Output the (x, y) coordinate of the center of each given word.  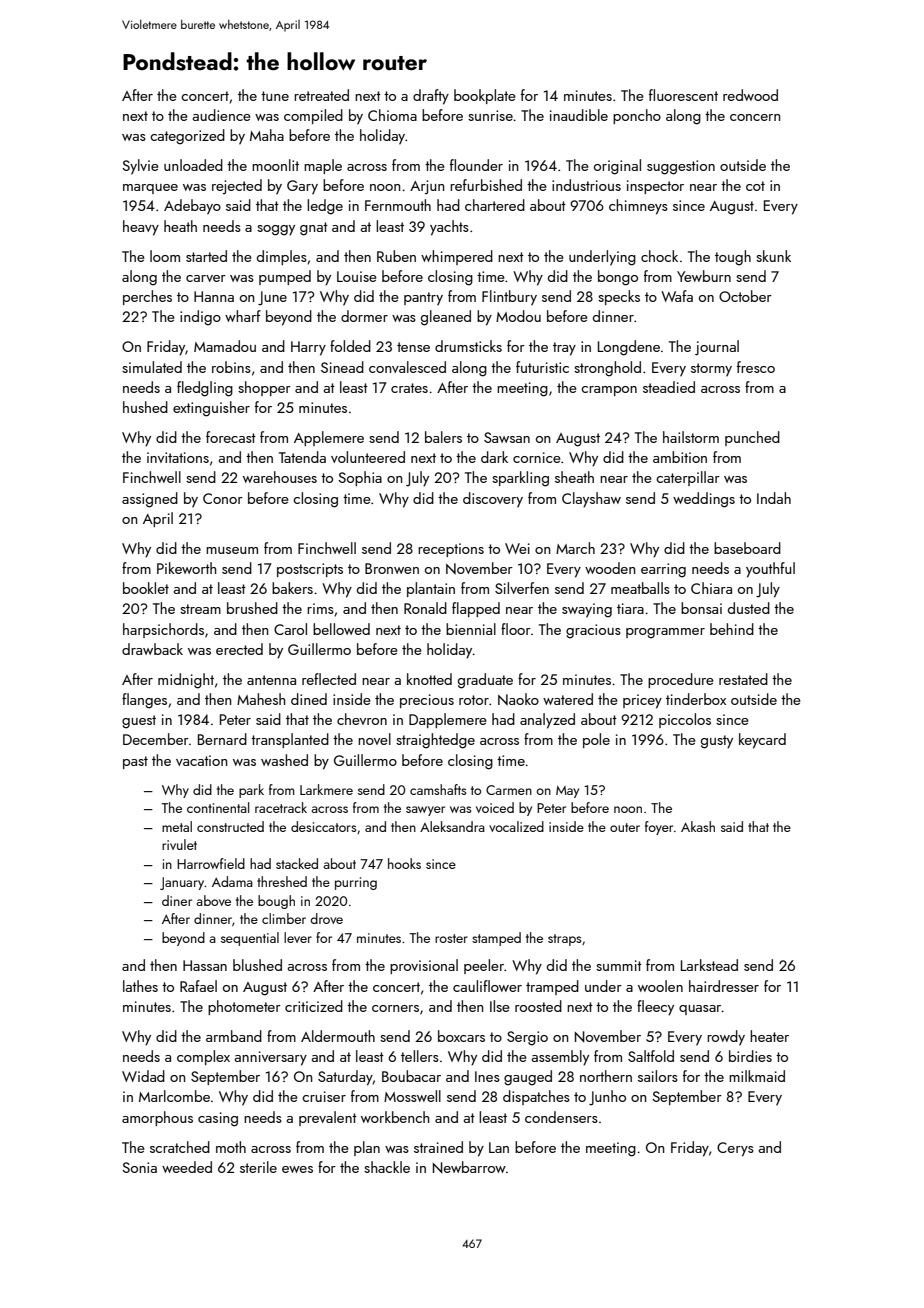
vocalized (516, 826)
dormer (364, 316)
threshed (282, 881)
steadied (669, 387)
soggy (276, 230)
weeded (187, 1167)
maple (323, 166)
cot (755, 186)
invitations (178, 457)
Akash (698, 826)
